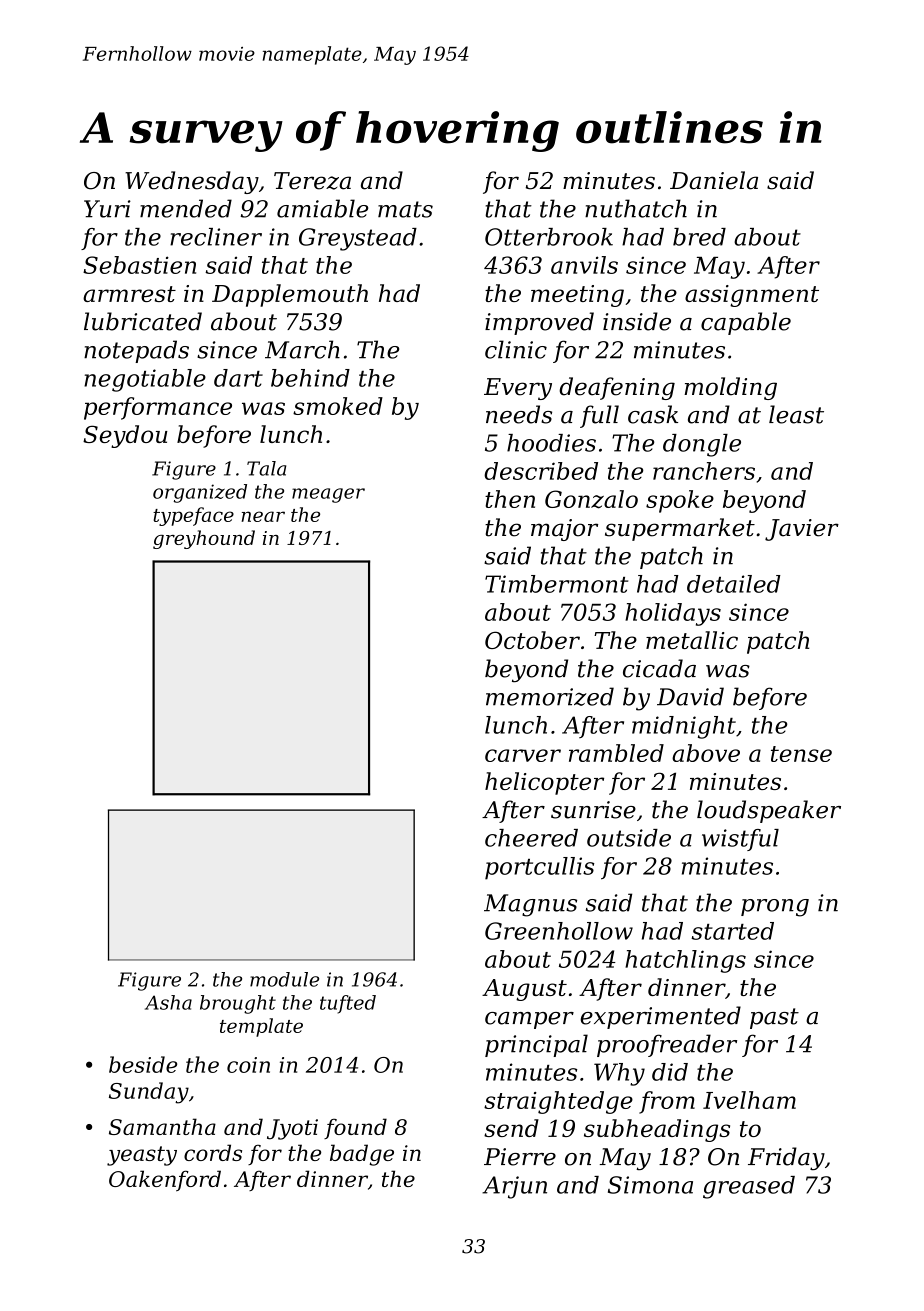 The width and height of the screenshot is (924, 1311). I want to click on past, so click(774, 1018).
